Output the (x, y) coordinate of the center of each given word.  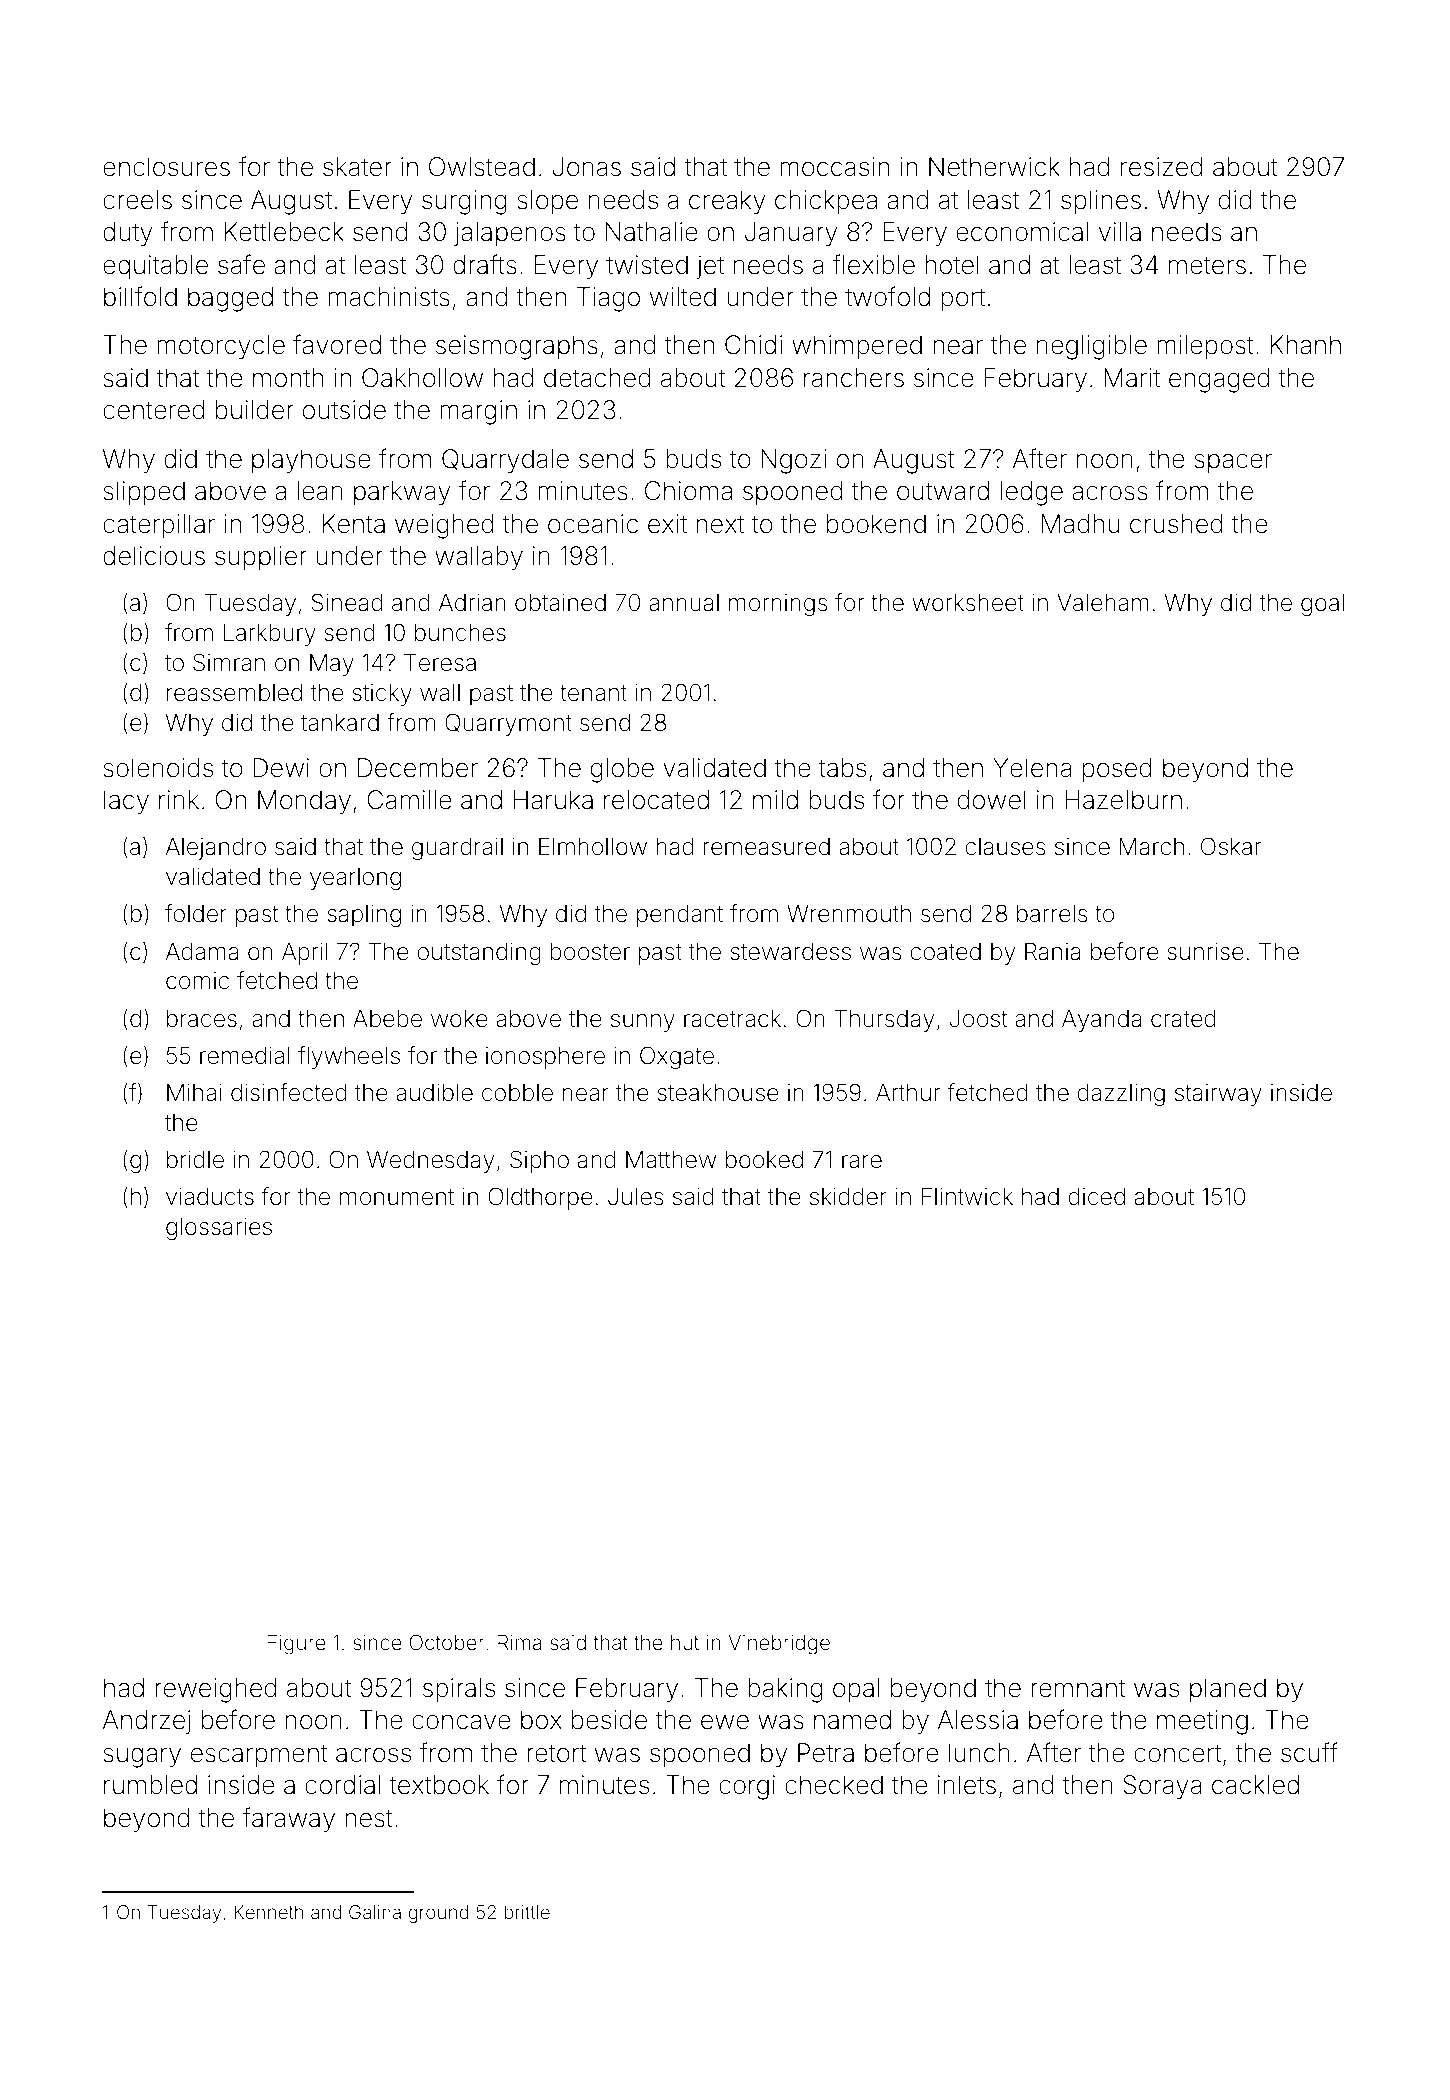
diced (1096, 1197)
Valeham (1103, 603)
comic (197, 981)
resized (1162, 167)
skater (357, 167)
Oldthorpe (540, 1198)
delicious (154, 556)
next (720, 524)
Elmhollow (593, 847)
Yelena (1032, 768)
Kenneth (268, 1912)
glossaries (219, 1229)
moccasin (834, 167)
